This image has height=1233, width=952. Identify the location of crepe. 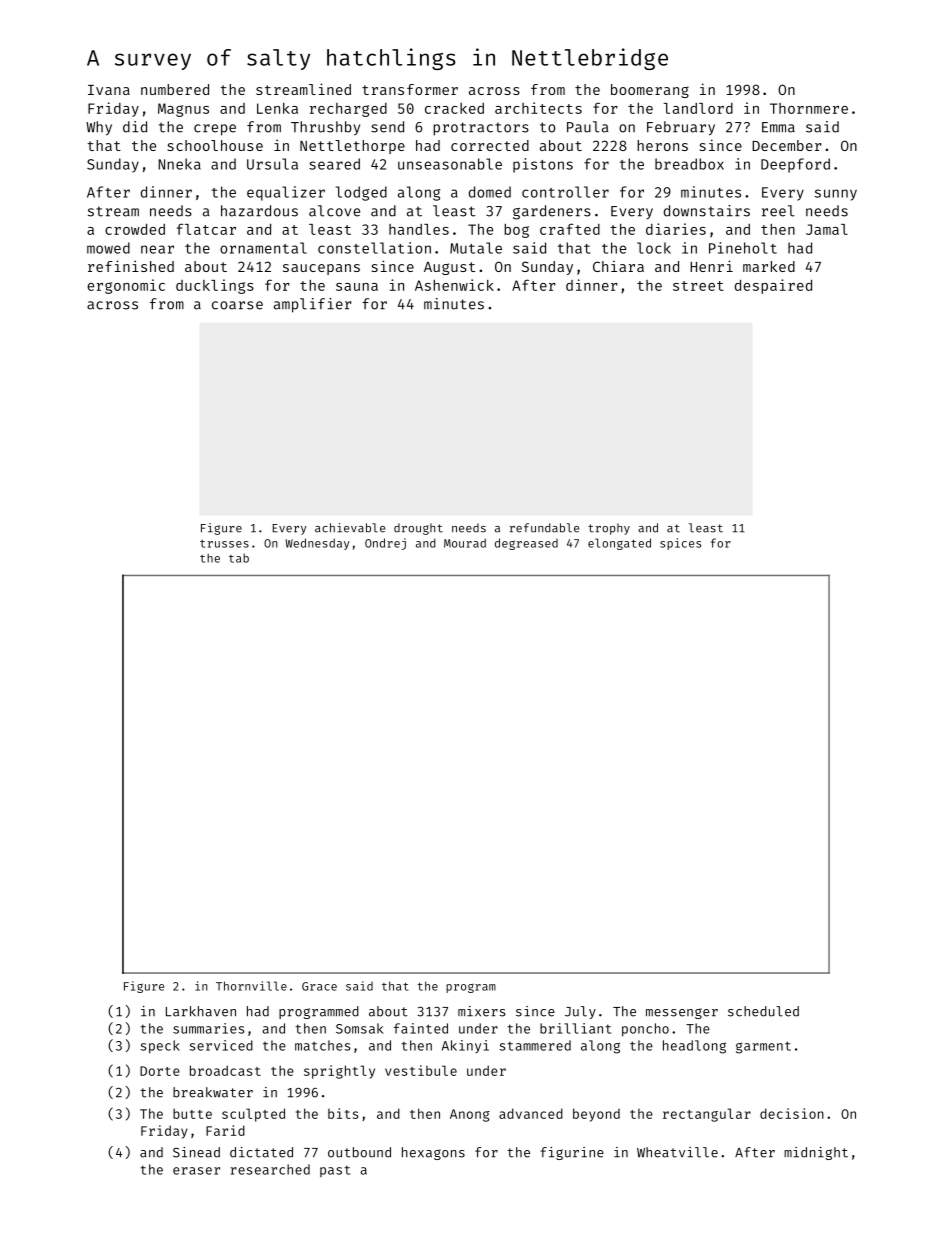
(215, 130).
